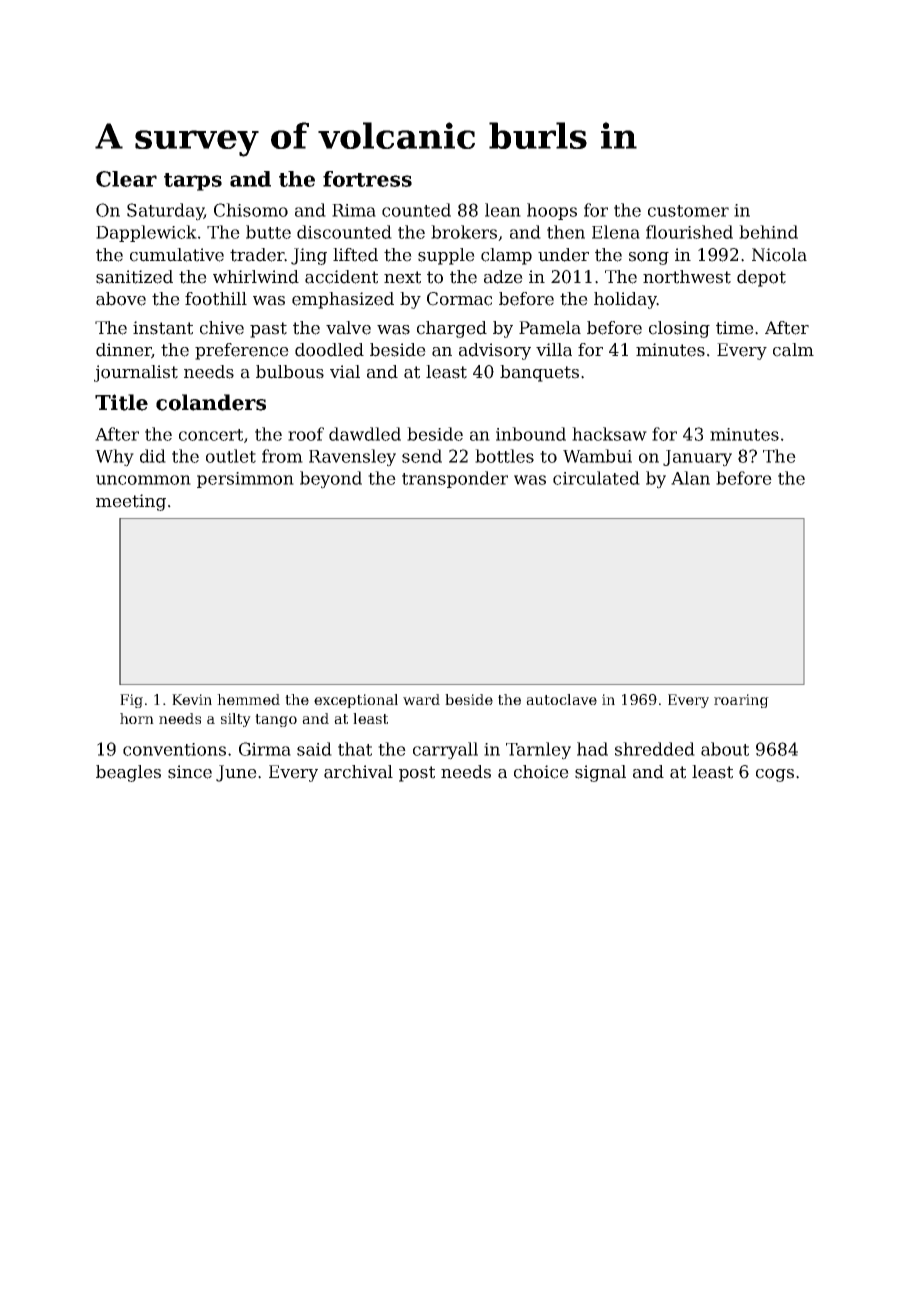  Describe the element at coordinates (690, 478) in the screenshot. I see `Alan` at that location.
